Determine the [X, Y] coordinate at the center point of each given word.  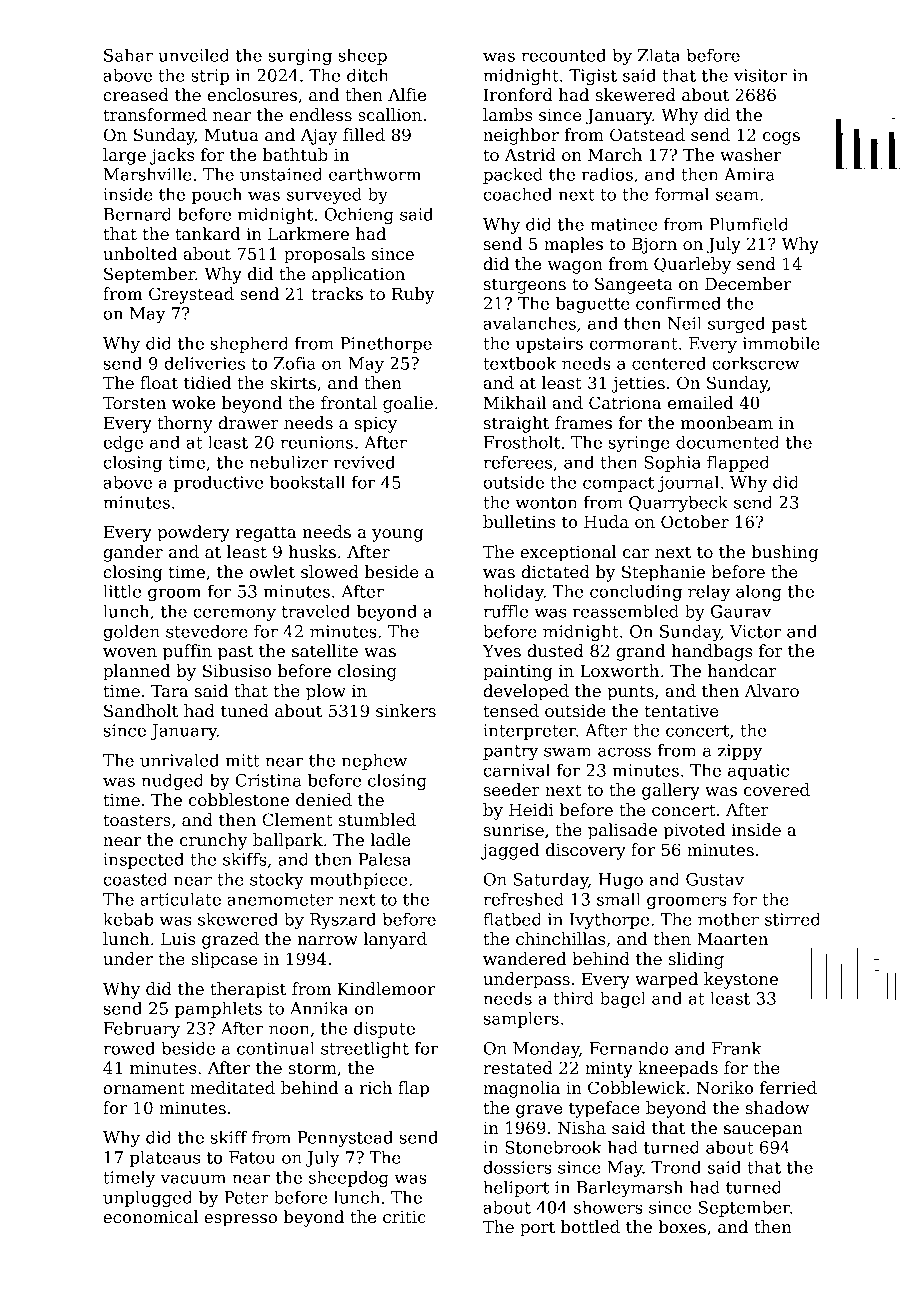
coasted [135, 879]
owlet [272, 572]
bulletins [519, 522]
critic [404, 1217]
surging [300, 57]
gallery [671, 791]
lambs [507, 115]
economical [150, 1217]
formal [682, 194]
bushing [784, 553]
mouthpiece [358, 880]
